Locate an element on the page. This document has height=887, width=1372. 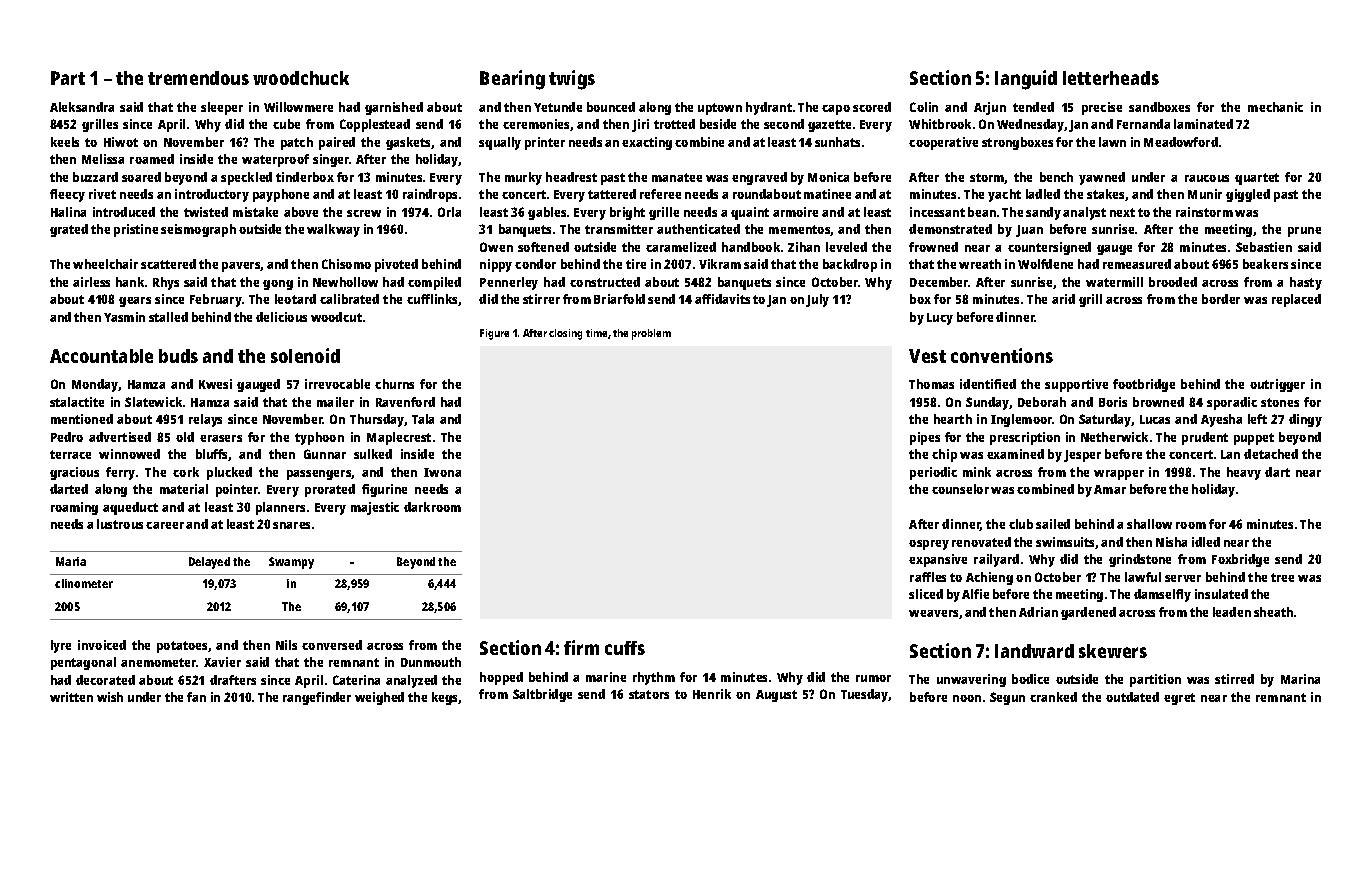
cranked is located at coordinates (1053, 697).
